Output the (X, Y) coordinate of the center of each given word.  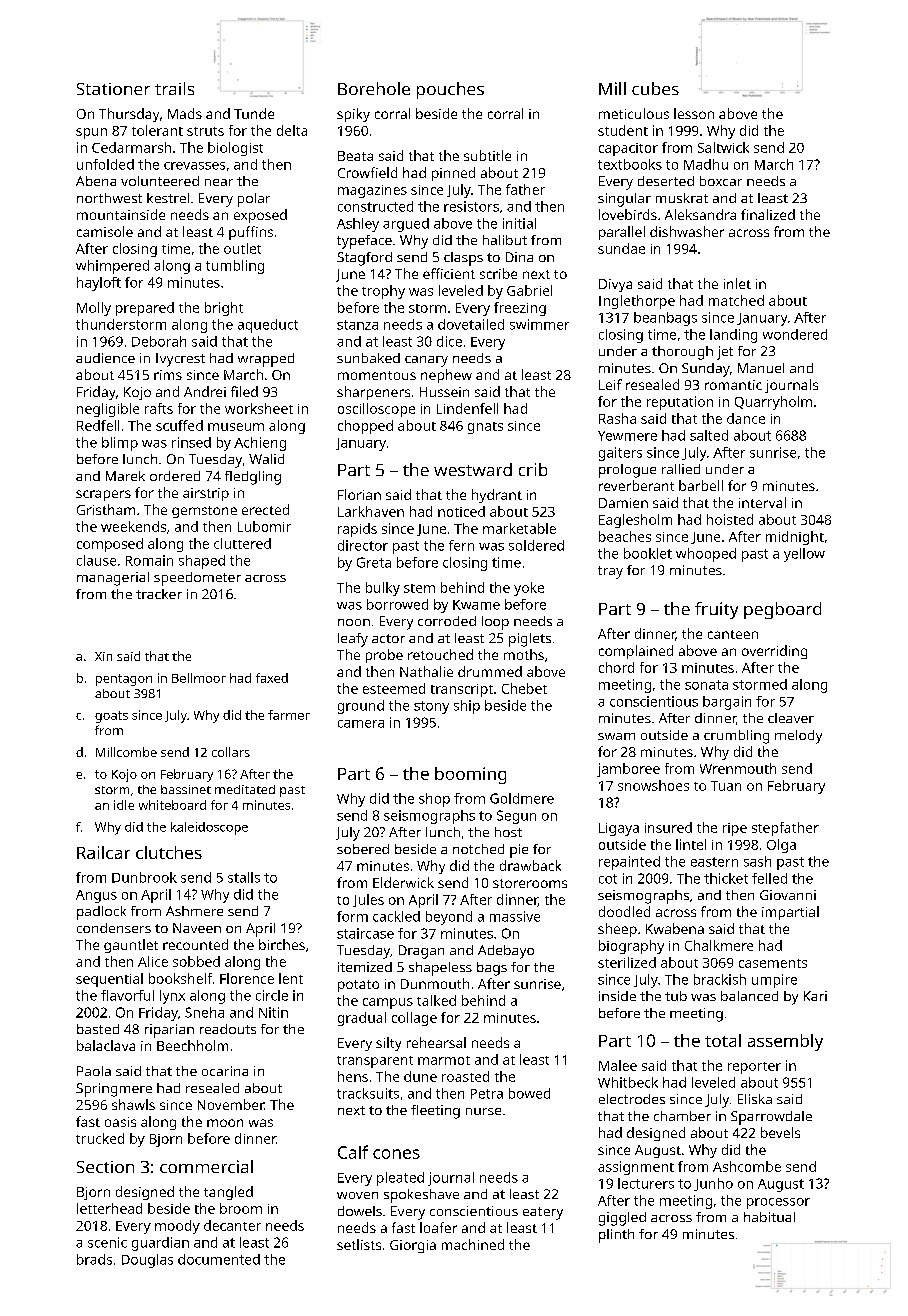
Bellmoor (199, 678)
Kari (815, 996)
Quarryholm (773, 403)
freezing (520, 309)
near (219, 182)
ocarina (225, 1071)
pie (519, 851)
